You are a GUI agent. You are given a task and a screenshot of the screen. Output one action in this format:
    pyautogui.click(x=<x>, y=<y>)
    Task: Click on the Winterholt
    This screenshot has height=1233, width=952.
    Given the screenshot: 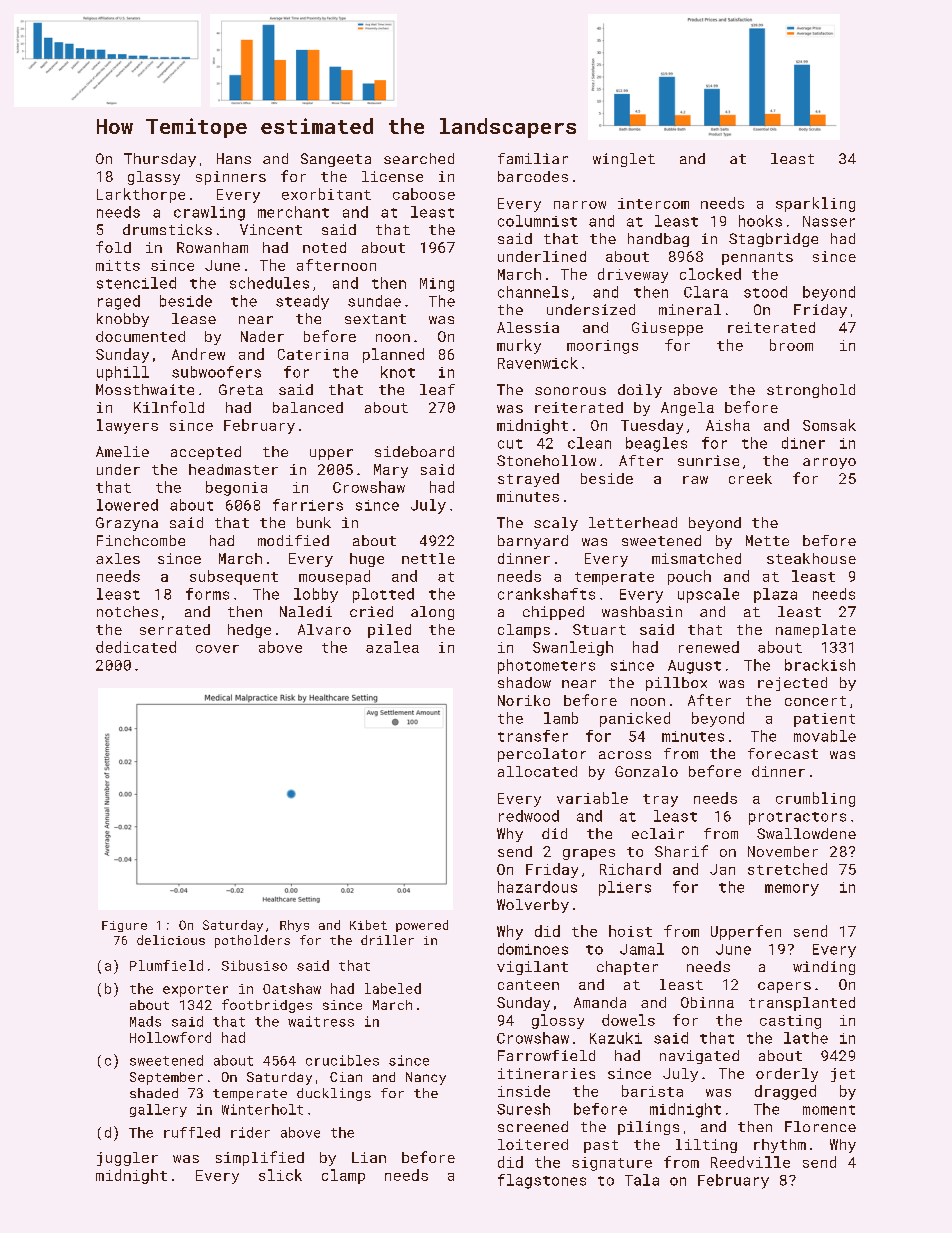 What is the action you would take?
    pyautogui.click(x=262, y=1109)
